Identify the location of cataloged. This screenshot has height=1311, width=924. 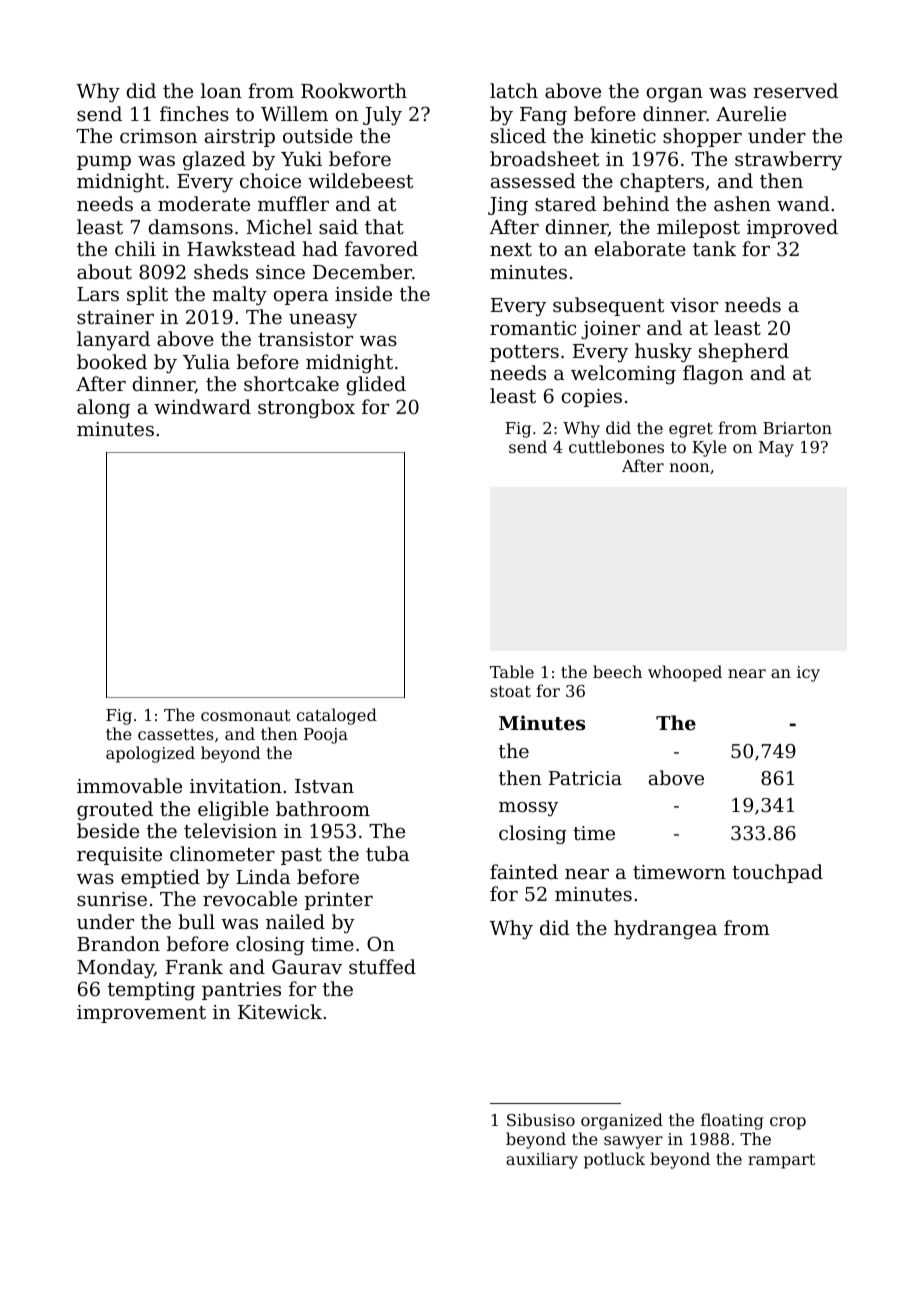
(337, 716).
